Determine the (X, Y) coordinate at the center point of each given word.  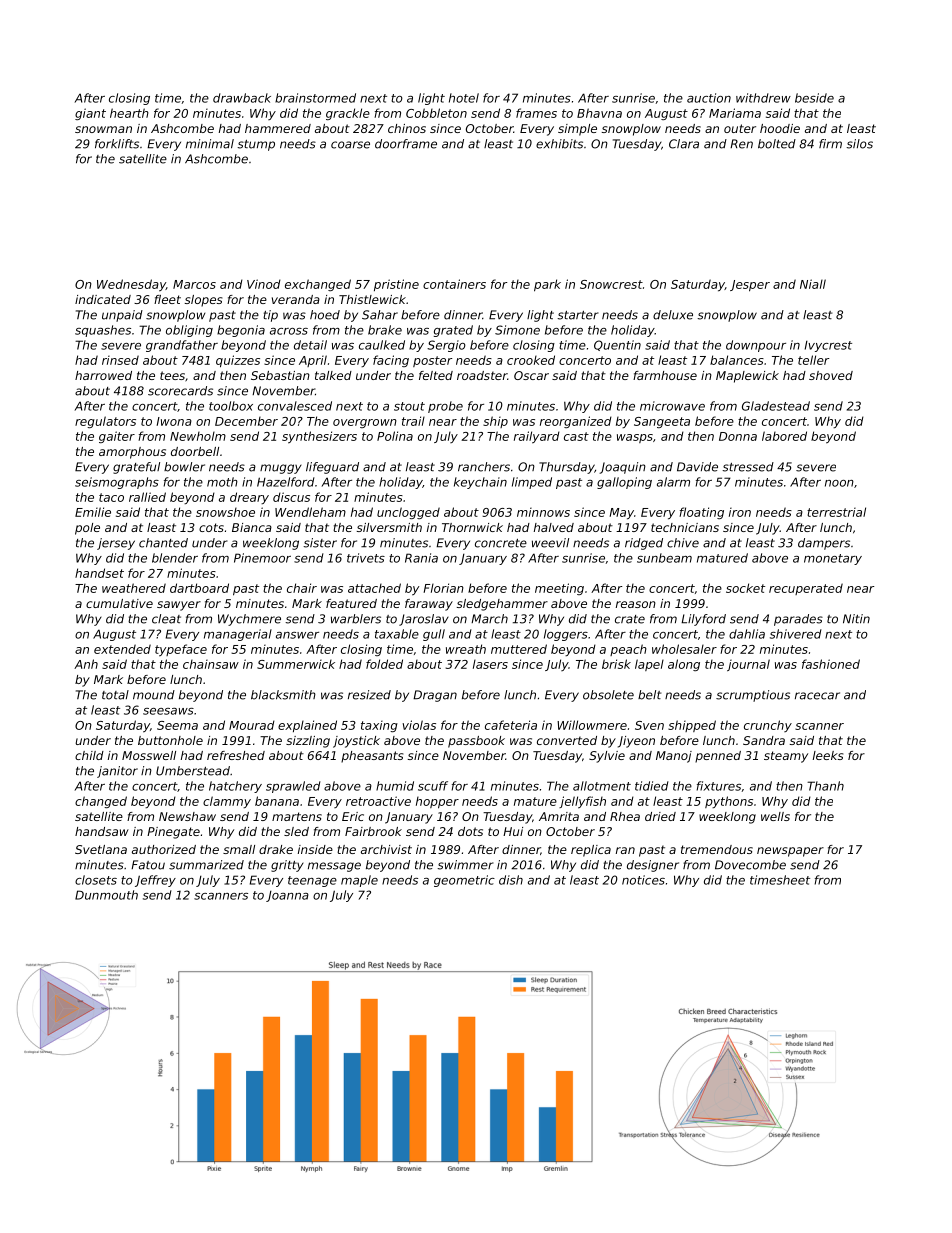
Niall (813, 284)
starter (578, 315)
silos (859, 144)
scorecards (180, 391)
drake (276, 849)
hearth (129, 113)
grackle (348, 114)
